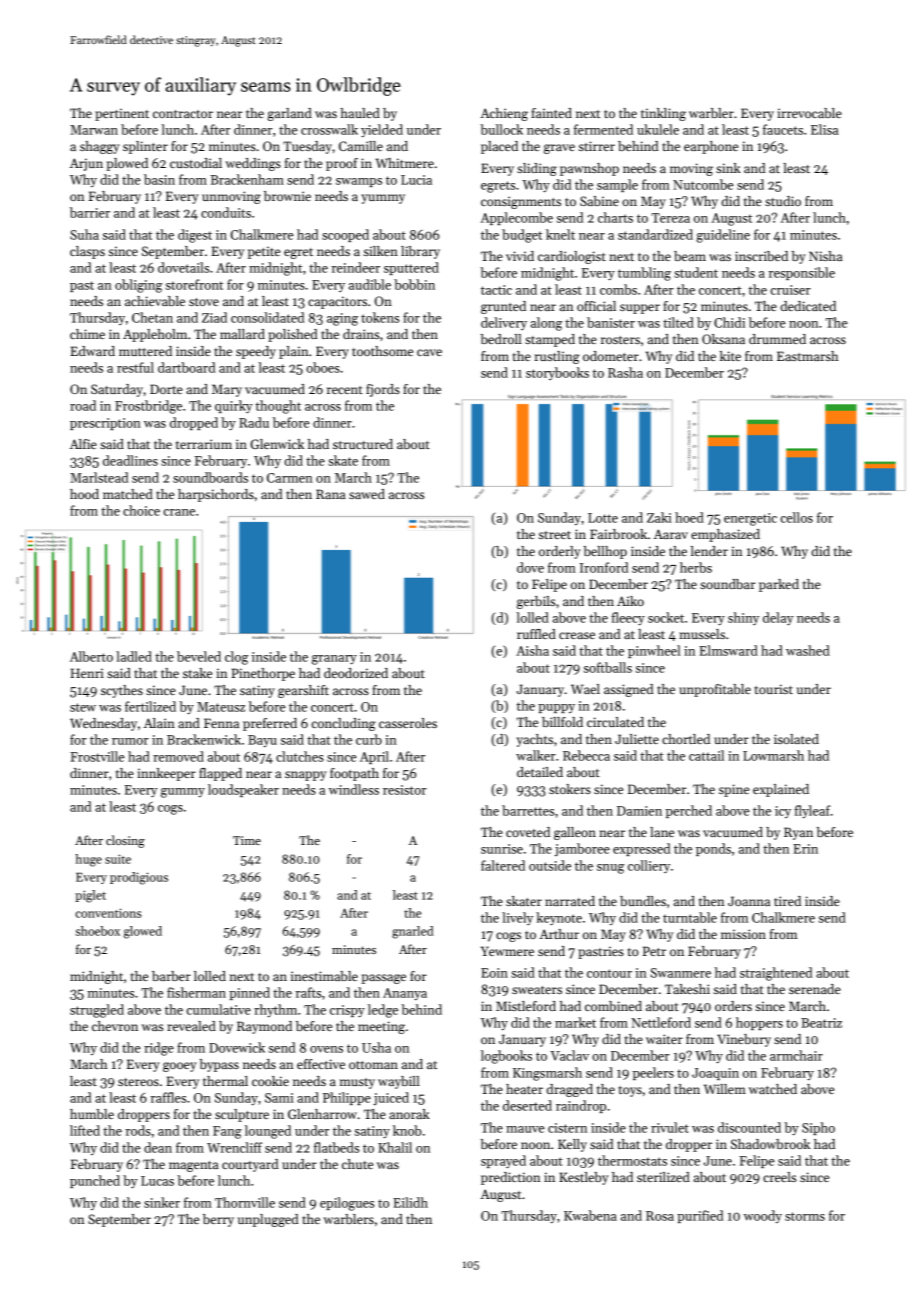 This screenshot has width=924, height=1308. What do you see at coordinates (546, 324) in the screenshot?
I see `along` at bounding box center [546, 324].
